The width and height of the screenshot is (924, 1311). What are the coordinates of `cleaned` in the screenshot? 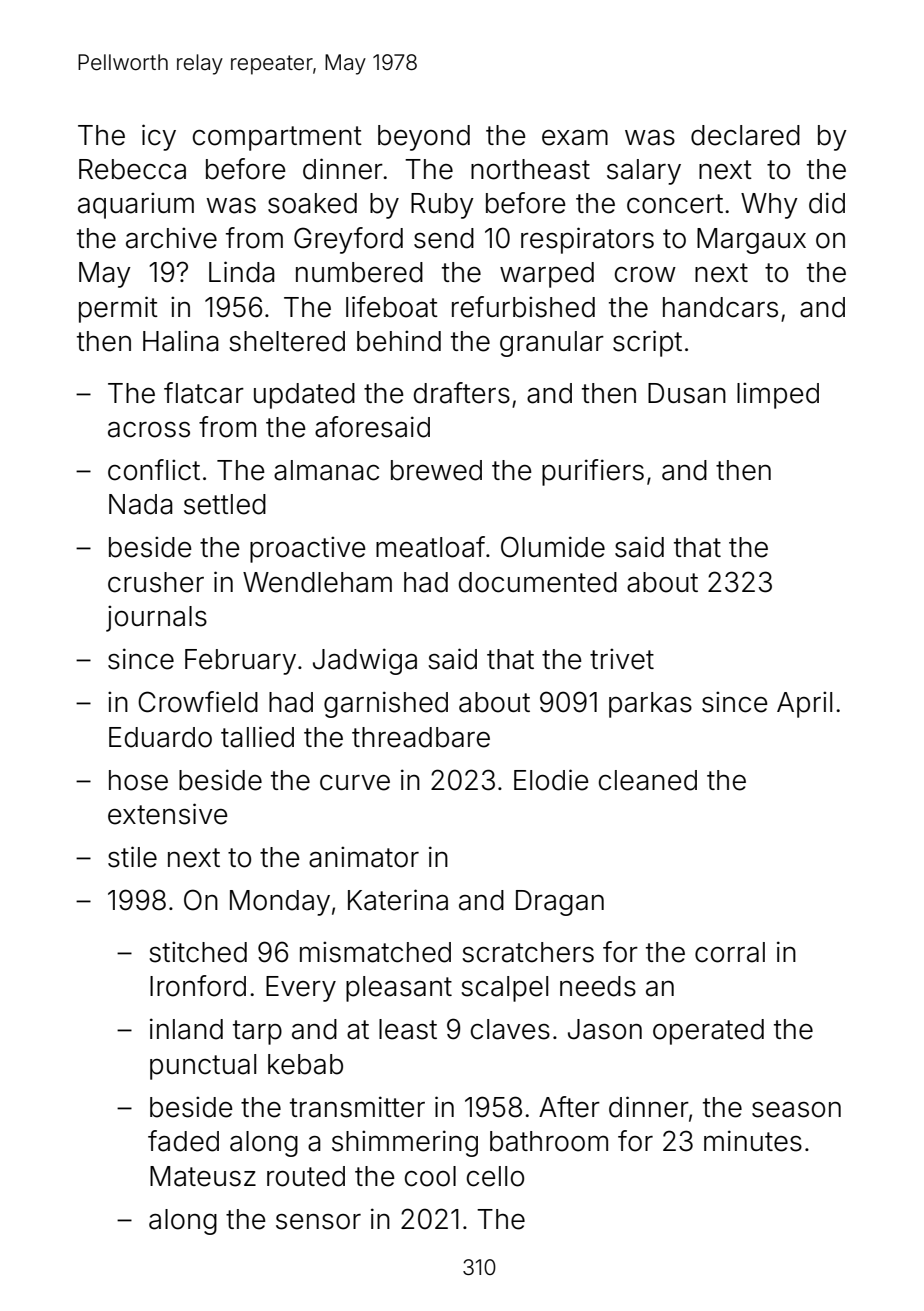 It's located at (648, 780).
